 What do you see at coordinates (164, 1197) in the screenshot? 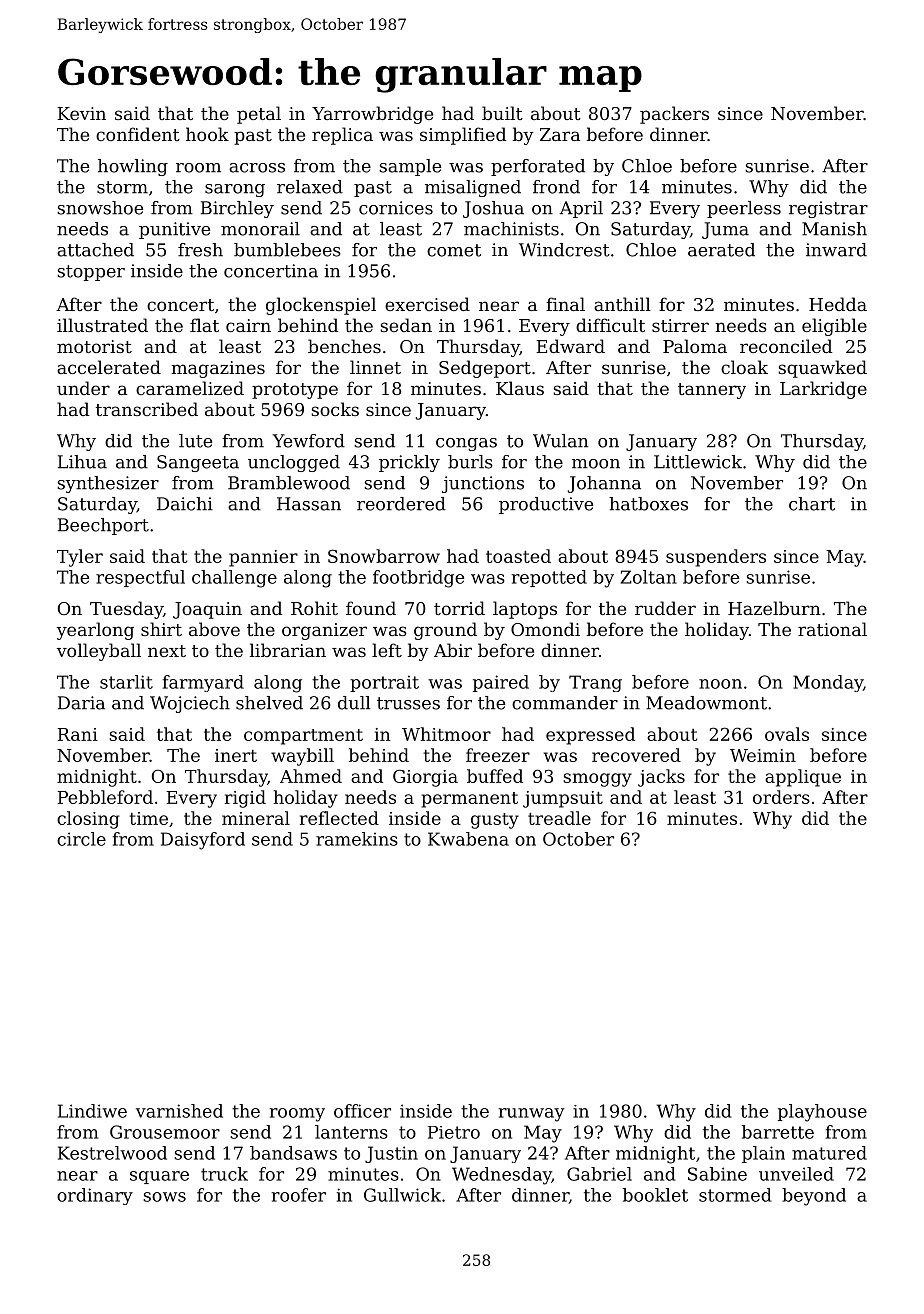
I see `sows` at bounding box center [164, 1197].
